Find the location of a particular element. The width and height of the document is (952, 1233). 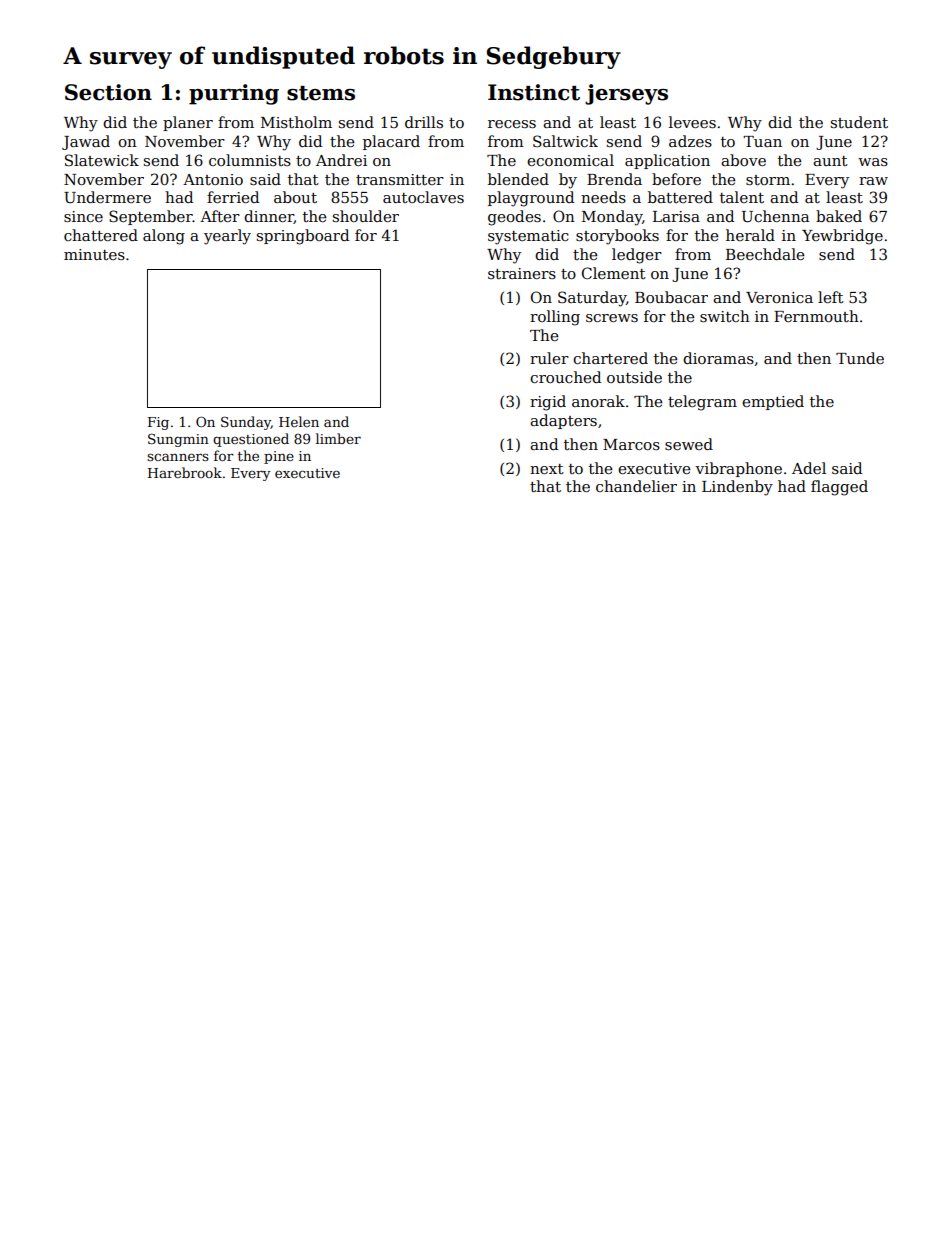

minutes is located at coordinates (94, 254).
